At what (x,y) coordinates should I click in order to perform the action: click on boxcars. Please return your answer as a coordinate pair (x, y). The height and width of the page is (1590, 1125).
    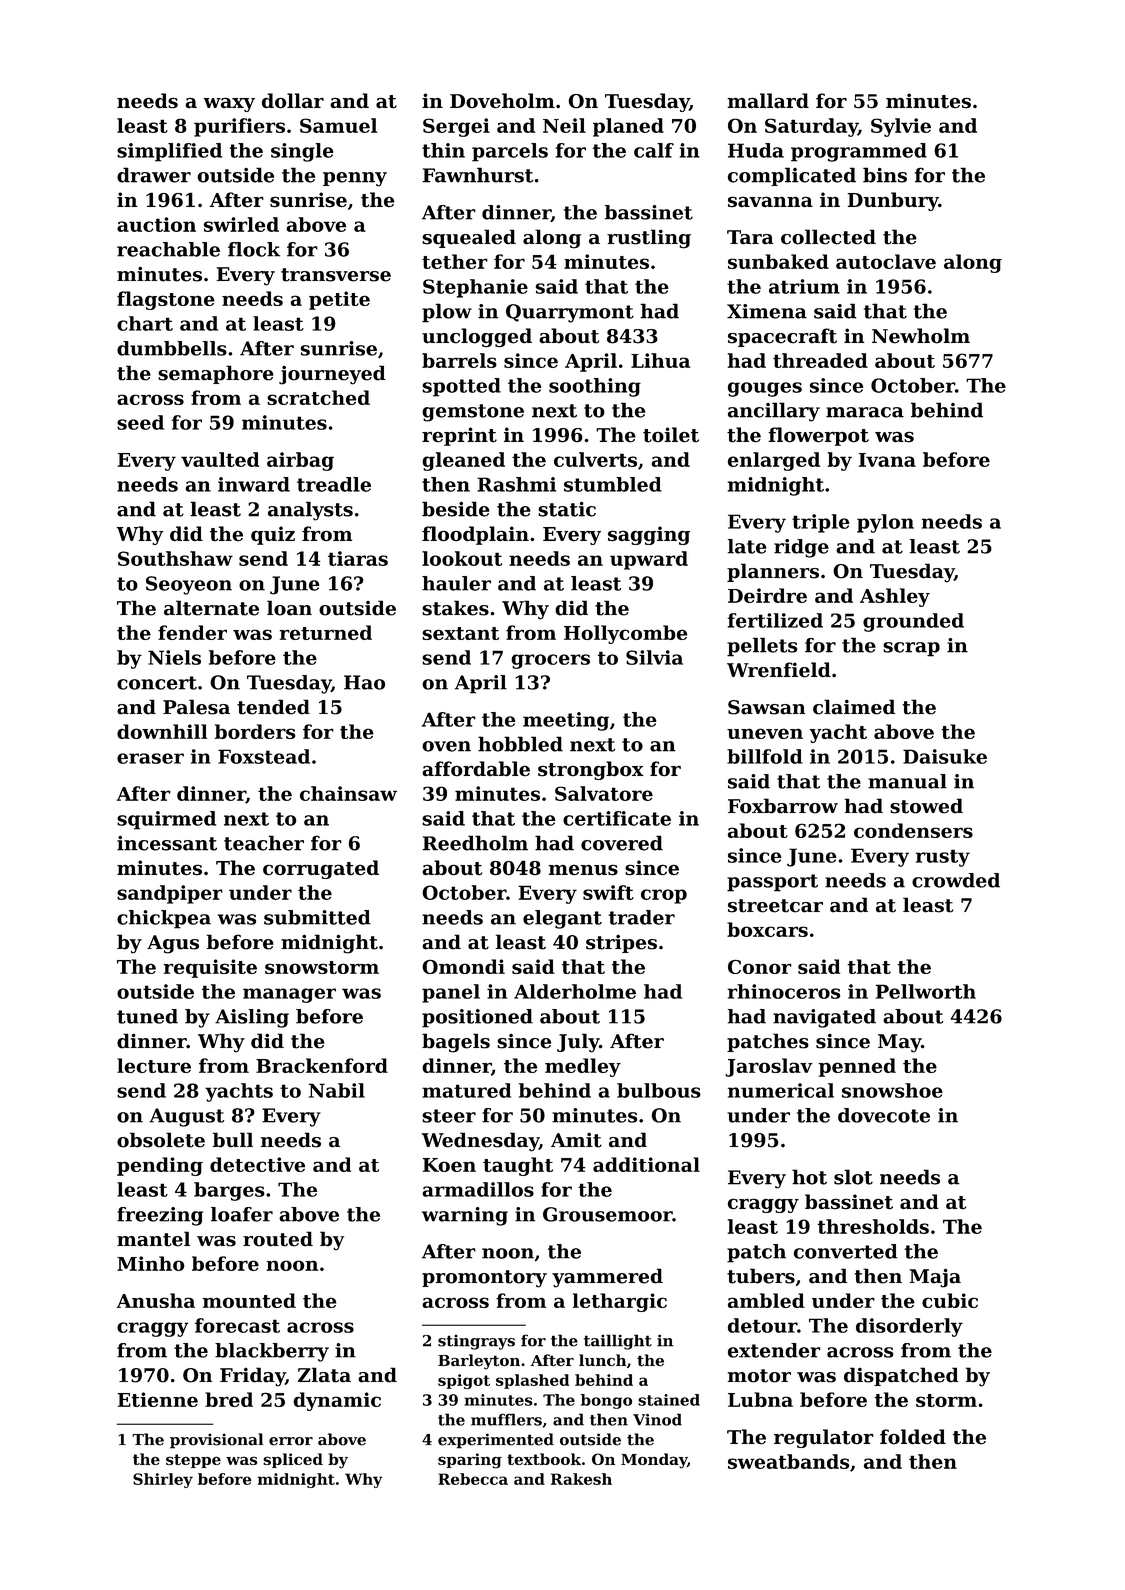
    Looking at the image, I should click on (767, 929).
